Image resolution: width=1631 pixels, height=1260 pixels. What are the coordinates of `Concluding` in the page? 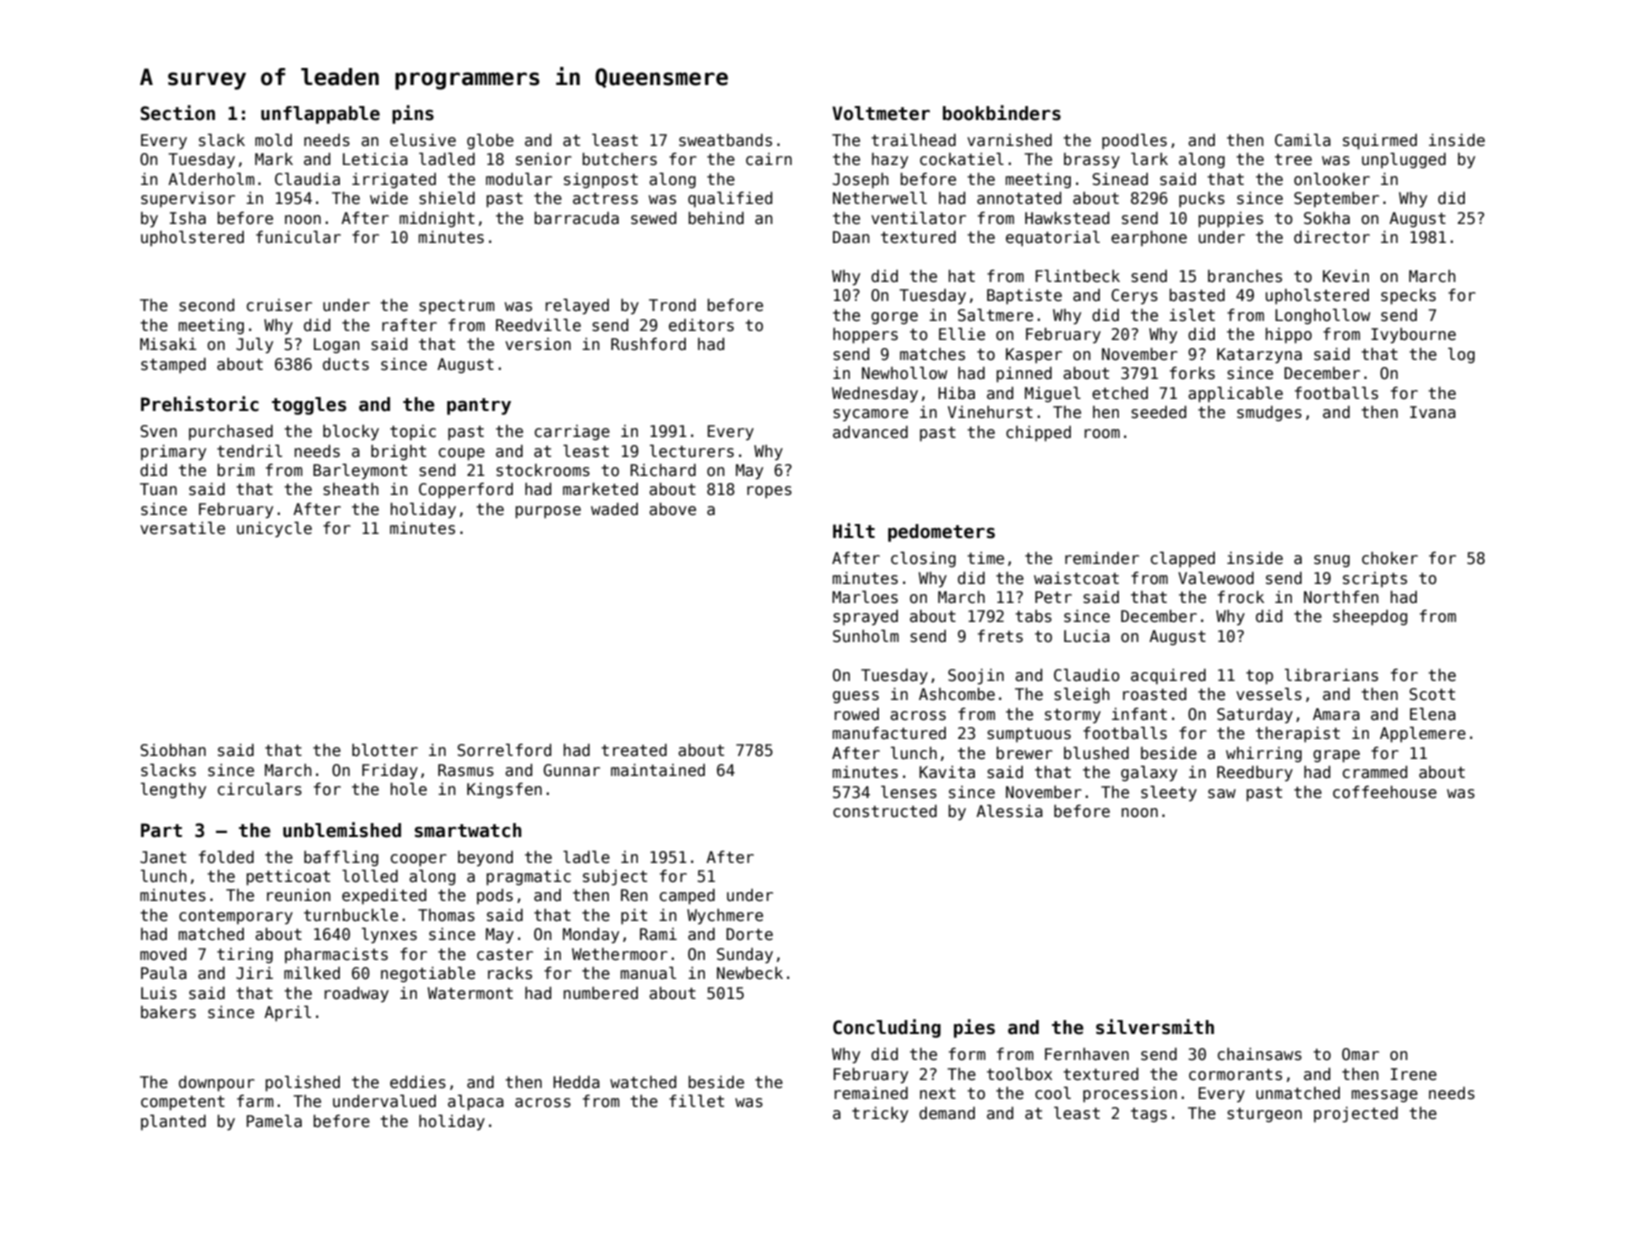 It's located at (887, 1028).
